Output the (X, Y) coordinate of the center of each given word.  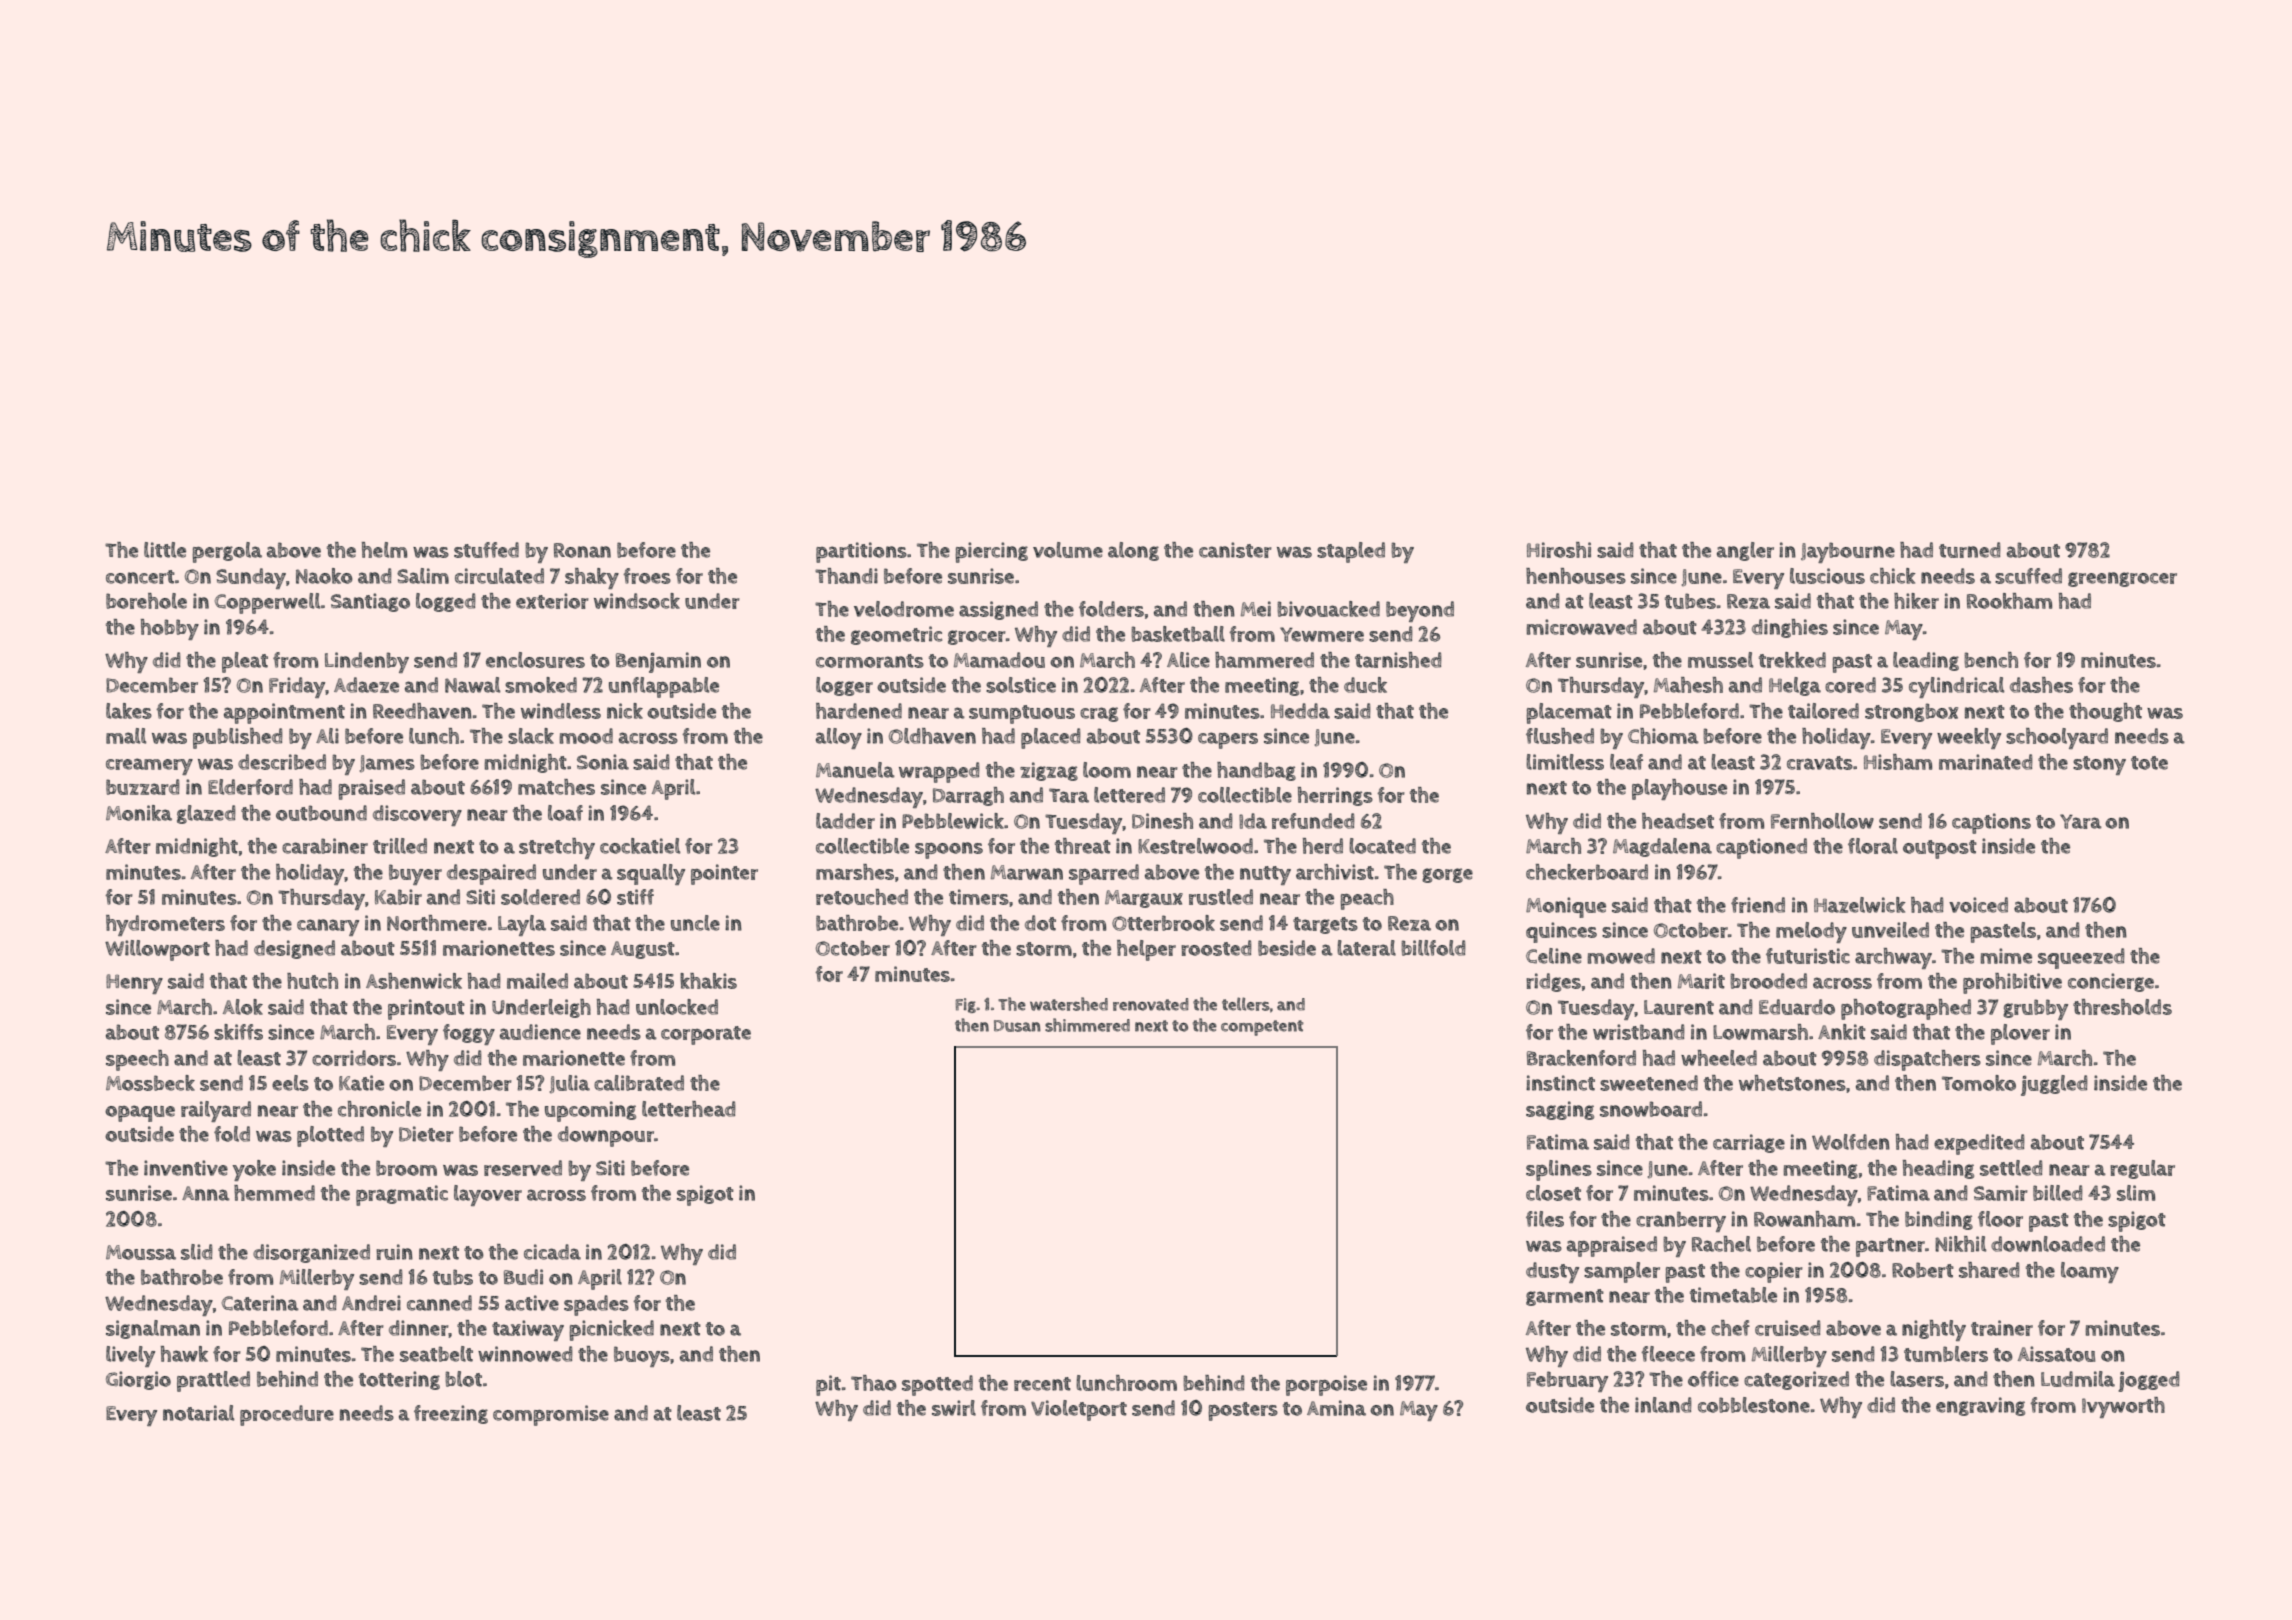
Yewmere (1322, 634)
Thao (874, 1383)
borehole (146, 601)
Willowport (157, 950)
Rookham (2009, 601)
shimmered (1087, 1025)
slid (196, 1252)
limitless (1565, 762)
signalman (153, 1329)
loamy (2090, 1272)
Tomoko (1979, 1083)
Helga (1795, 686)
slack (531, 736)
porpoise (1326, 1385)
